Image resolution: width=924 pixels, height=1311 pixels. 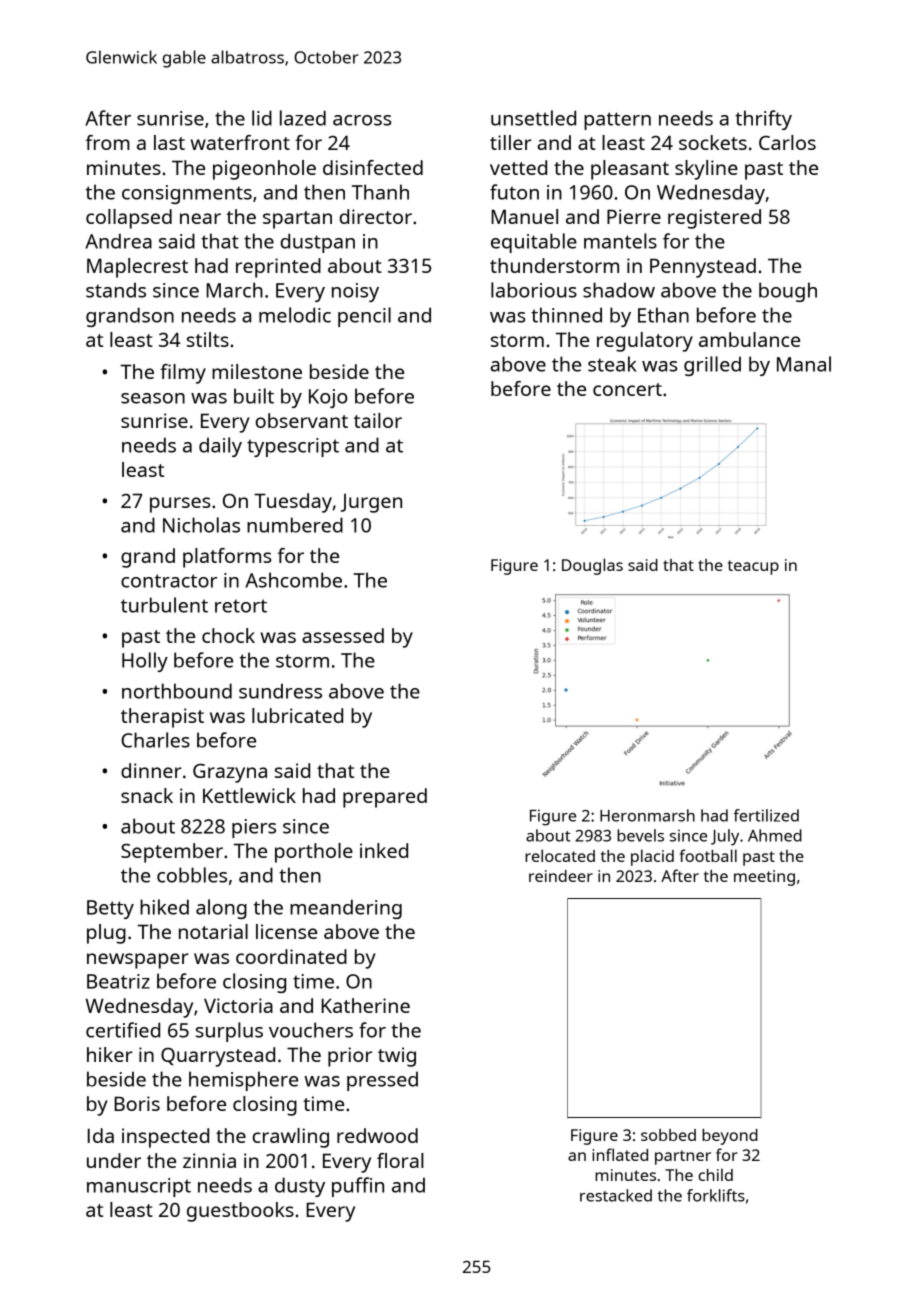 What do you see at coordinates (708, 855) in the document?
I see `football` at bounding box center [708, 855].
